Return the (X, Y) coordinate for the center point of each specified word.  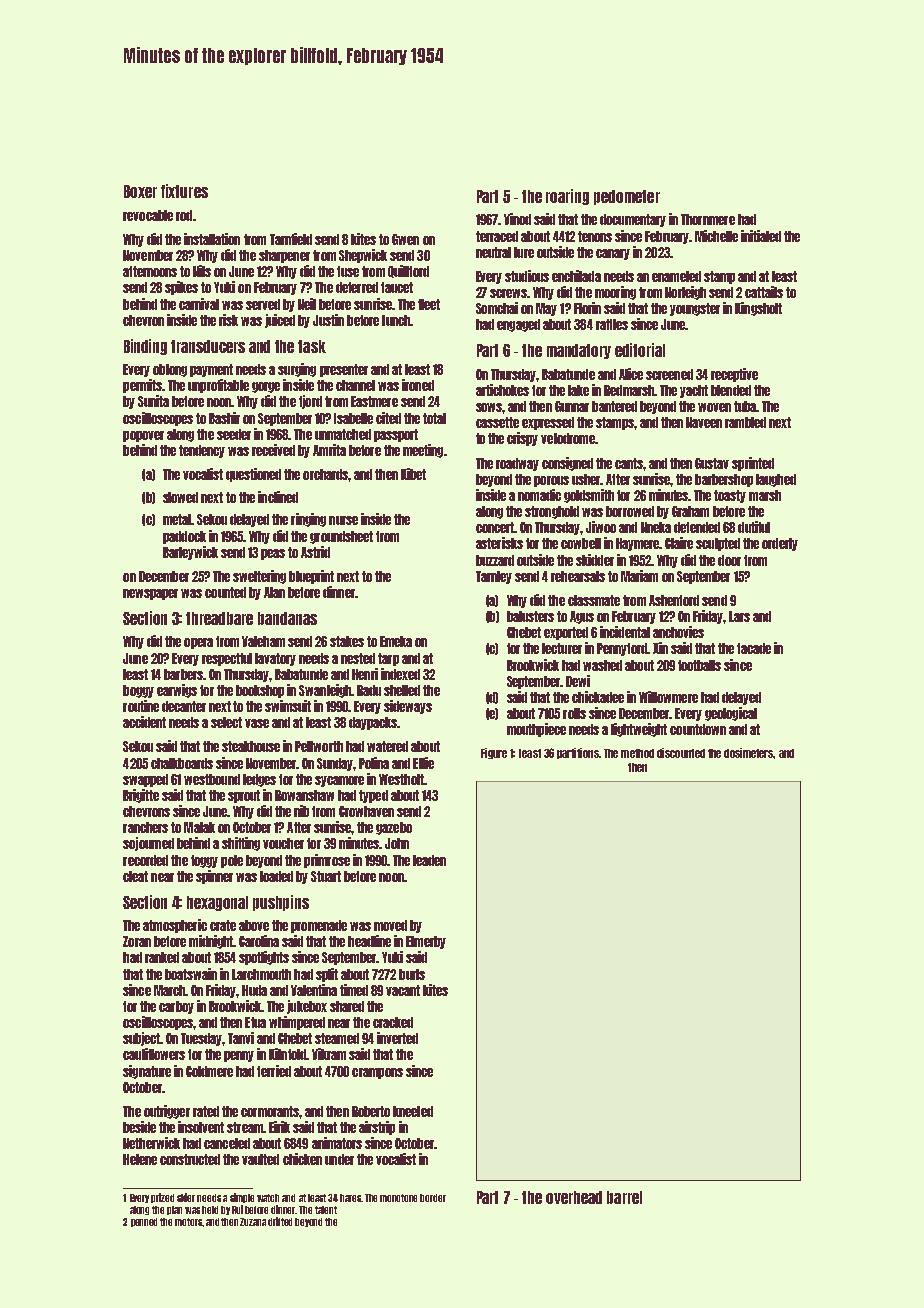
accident (144, 722)
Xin (660, 648)
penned (144, 1222)
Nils (202, 271)
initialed (761, 236)
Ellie (423, 763)
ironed (418, 385)
